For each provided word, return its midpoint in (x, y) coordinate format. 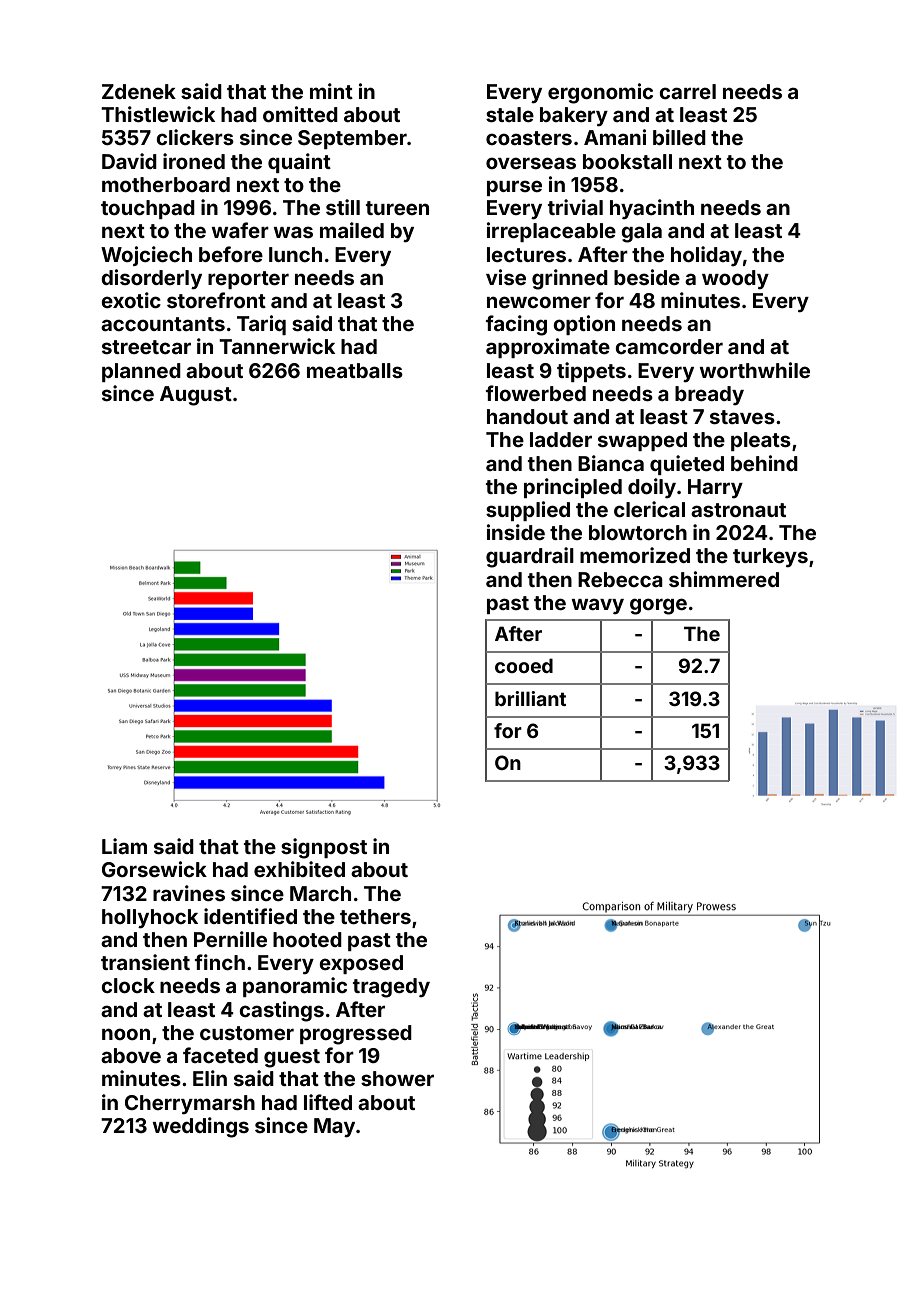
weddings (200, 1127)
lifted (328, 1102)
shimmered (724, 579)
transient (145, 962)
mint (331, 91)
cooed (524, 665)
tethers (375, 916)
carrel (687, 91)
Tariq (261, 325)
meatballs (355, 370)
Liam (124, 846)
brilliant (530, 698)
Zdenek (139, 91)
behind (764, 463)
